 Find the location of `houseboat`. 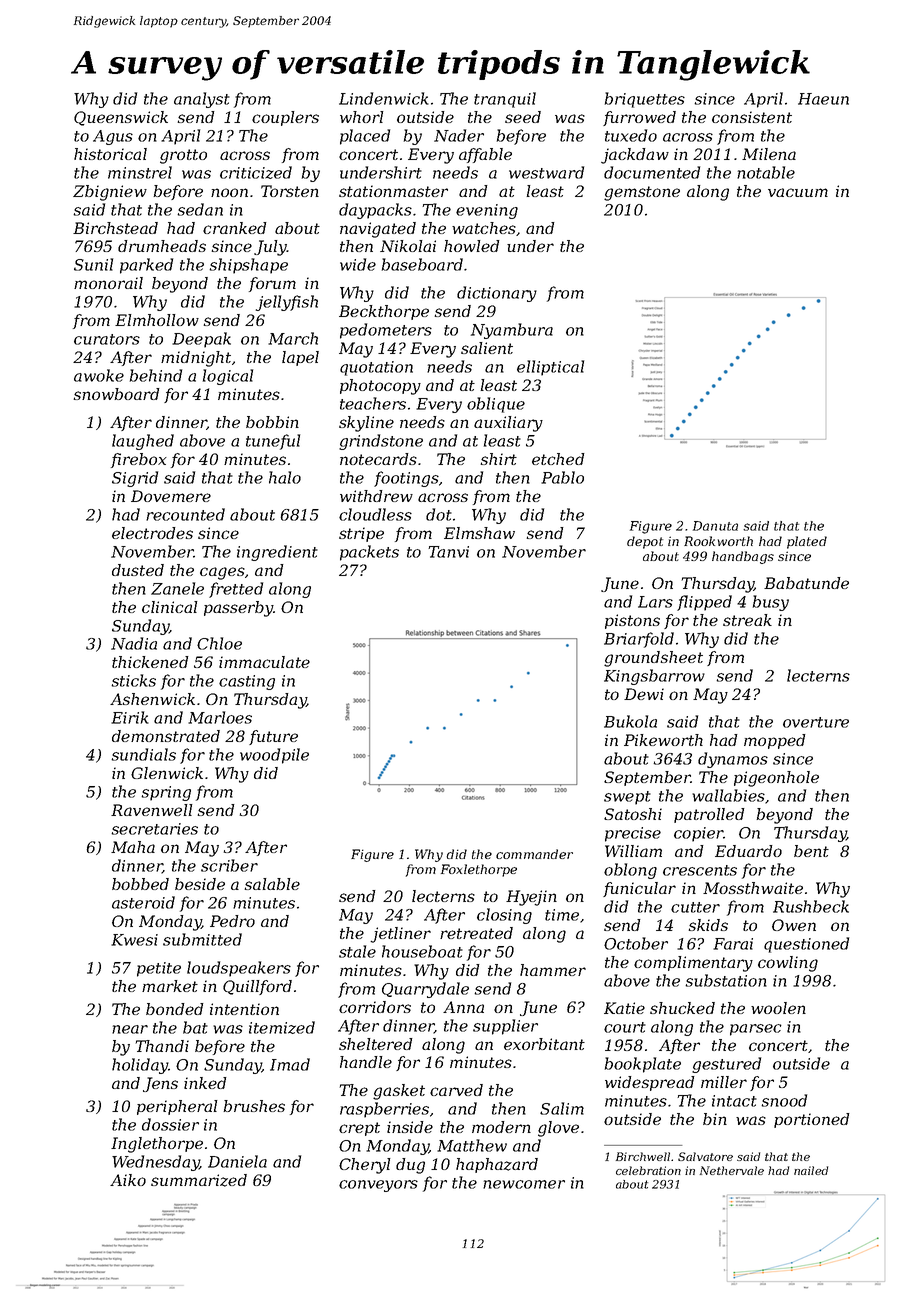

houseboat is located at coordinates (422, 951).
